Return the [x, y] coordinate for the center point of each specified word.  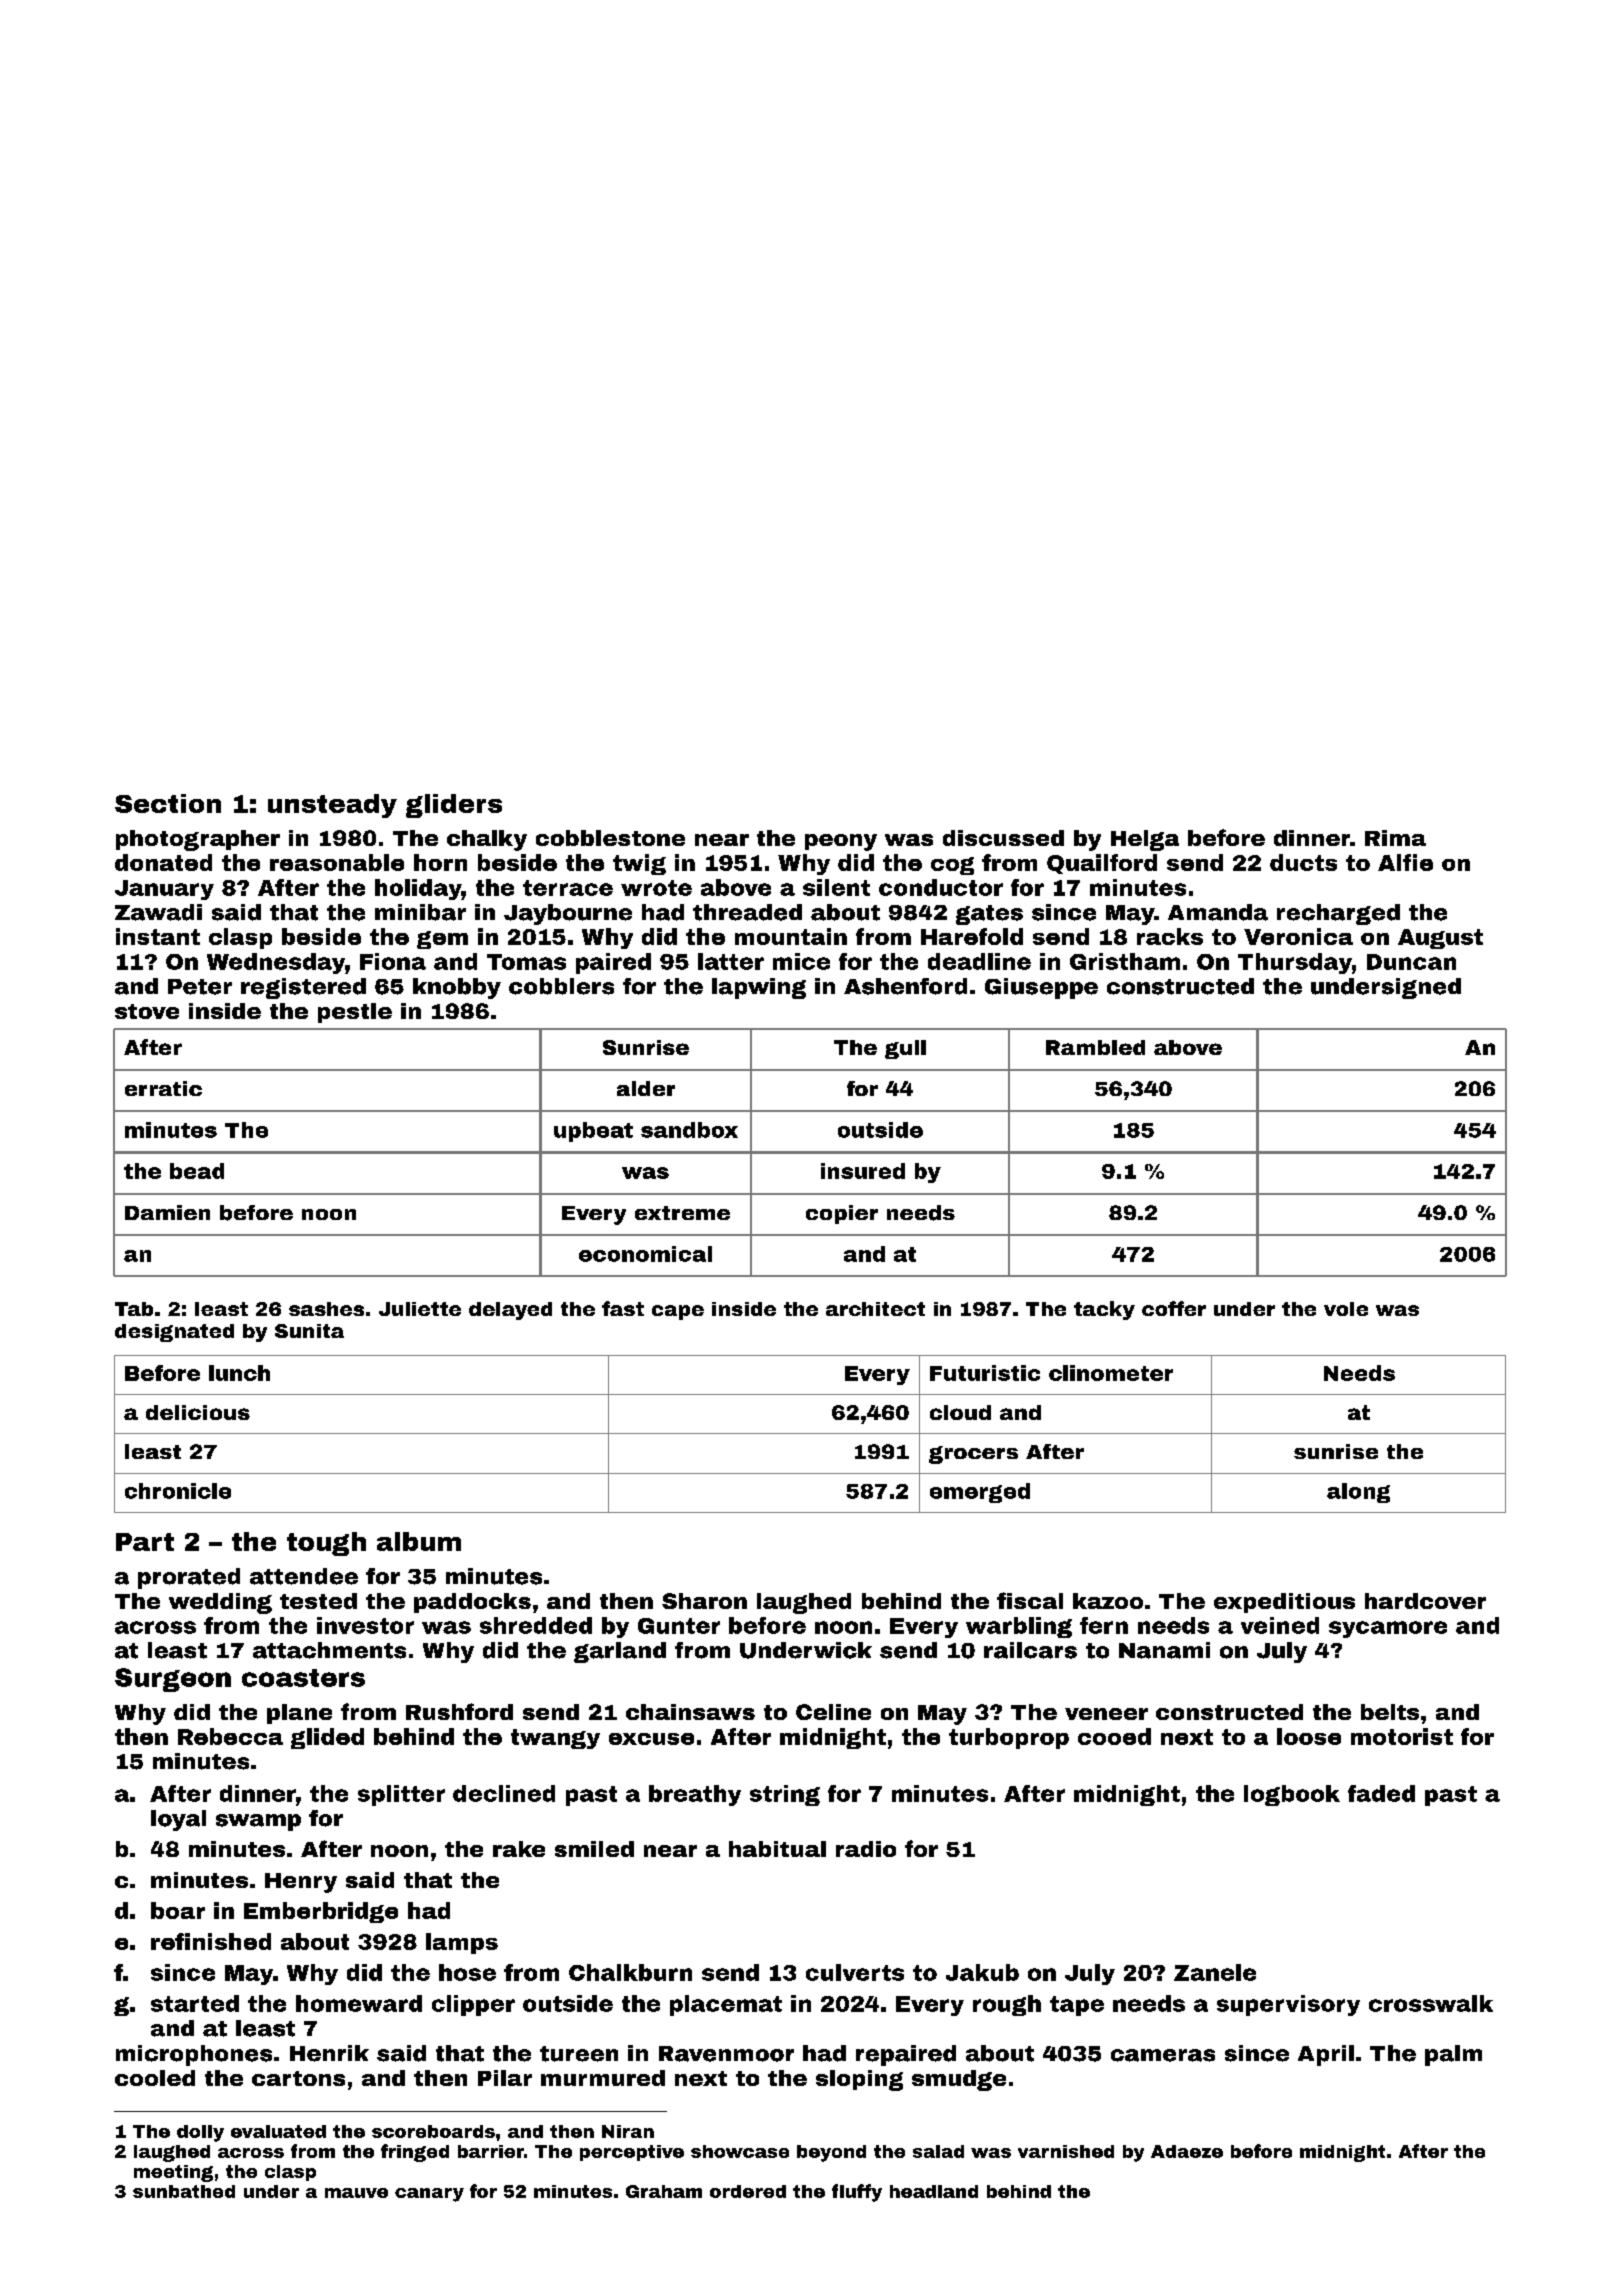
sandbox [689, 1130]
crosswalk [1431, 2003]
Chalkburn [630, 1972]
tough [326, 1544]
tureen [579, 2054]
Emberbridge [321, 1912]
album [419, 1541]
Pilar [505, 2078]
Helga [1145, 840]
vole [1346, 1309]
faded [1381, 1793]
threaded [747, 912]
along [1358, 1493]
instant [158, 936]
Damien [167, 1212]
